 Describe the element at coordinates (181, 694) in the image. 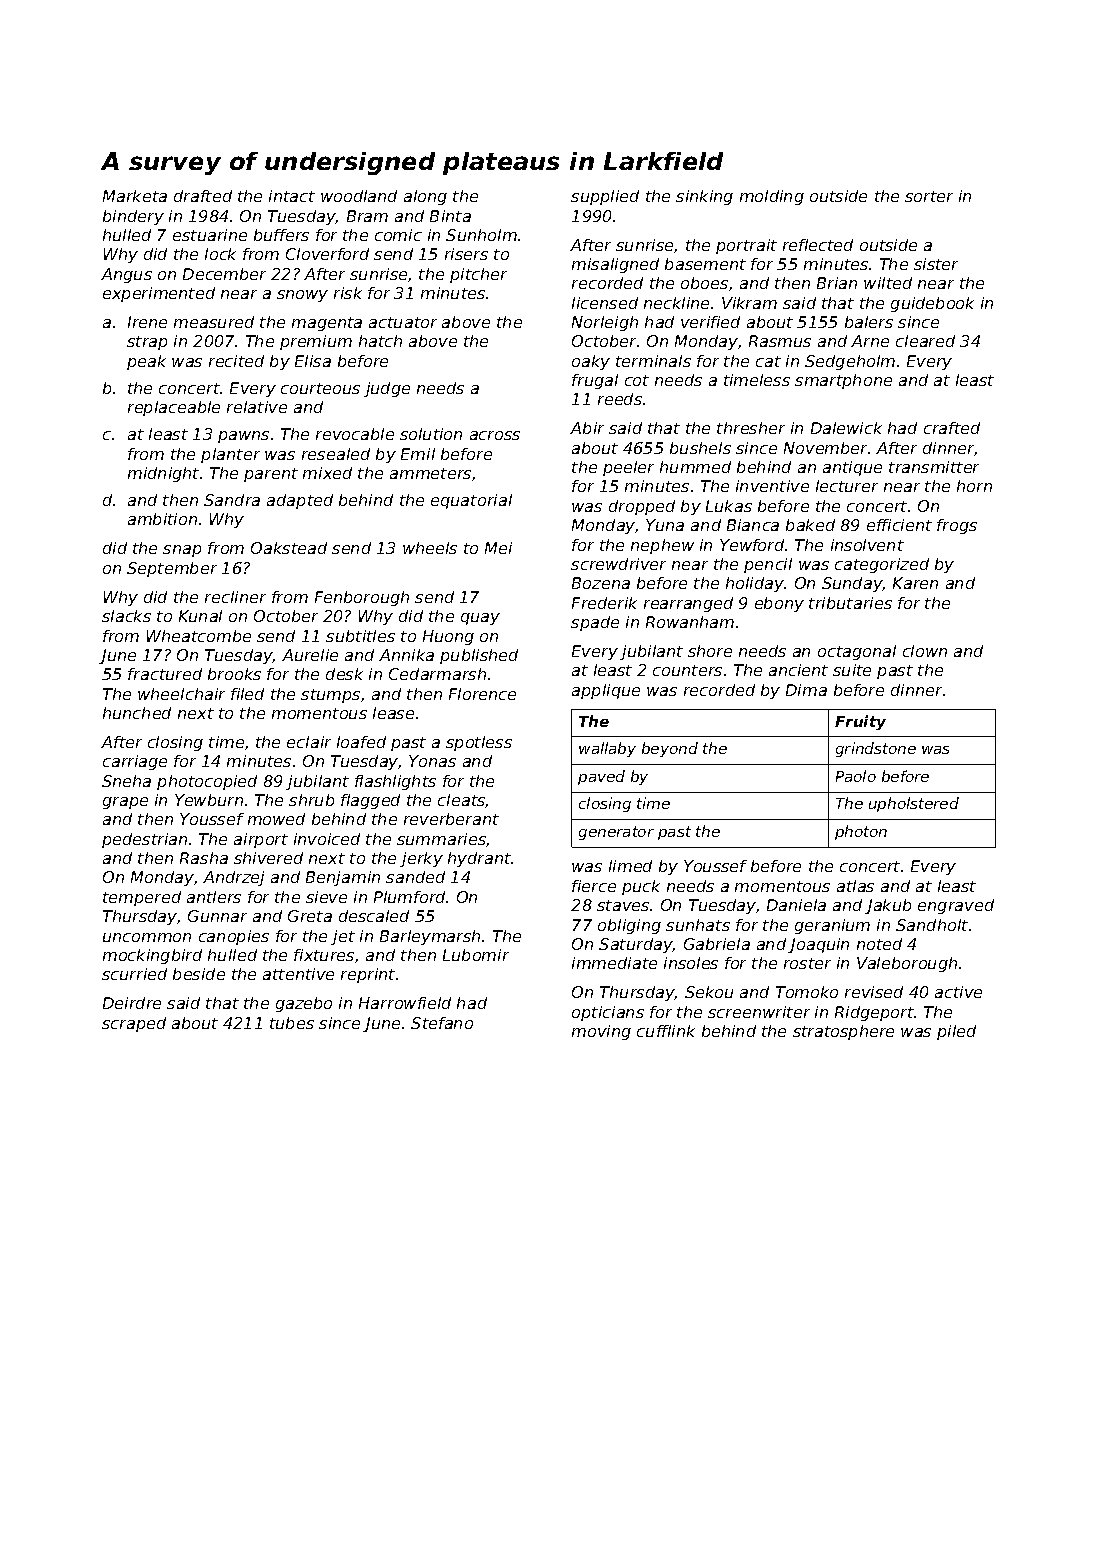

I see `wheelchair` at that location.
